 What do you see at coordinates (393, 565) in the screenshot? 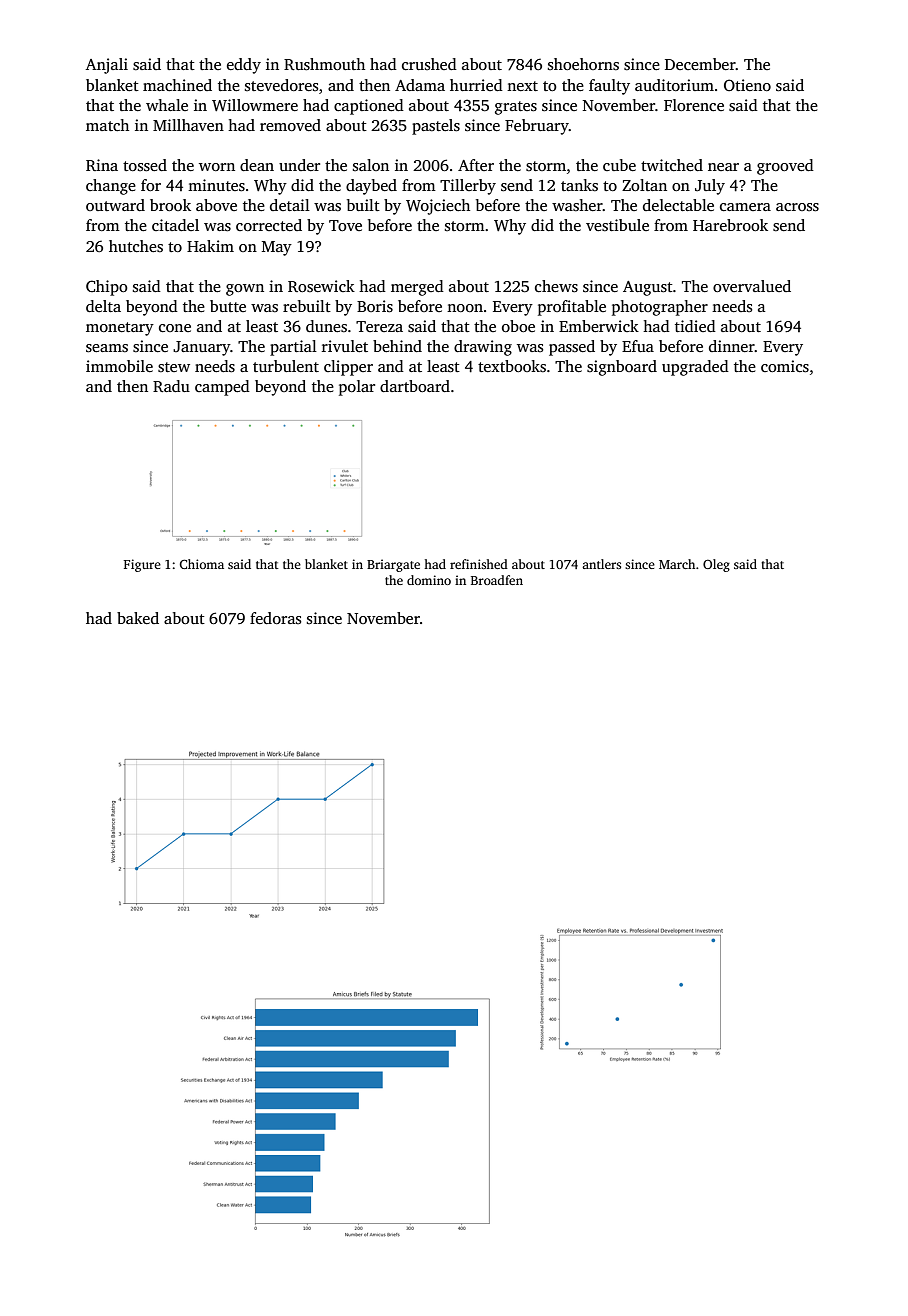
I see `Briargate` at bounding box center [393, 565].
